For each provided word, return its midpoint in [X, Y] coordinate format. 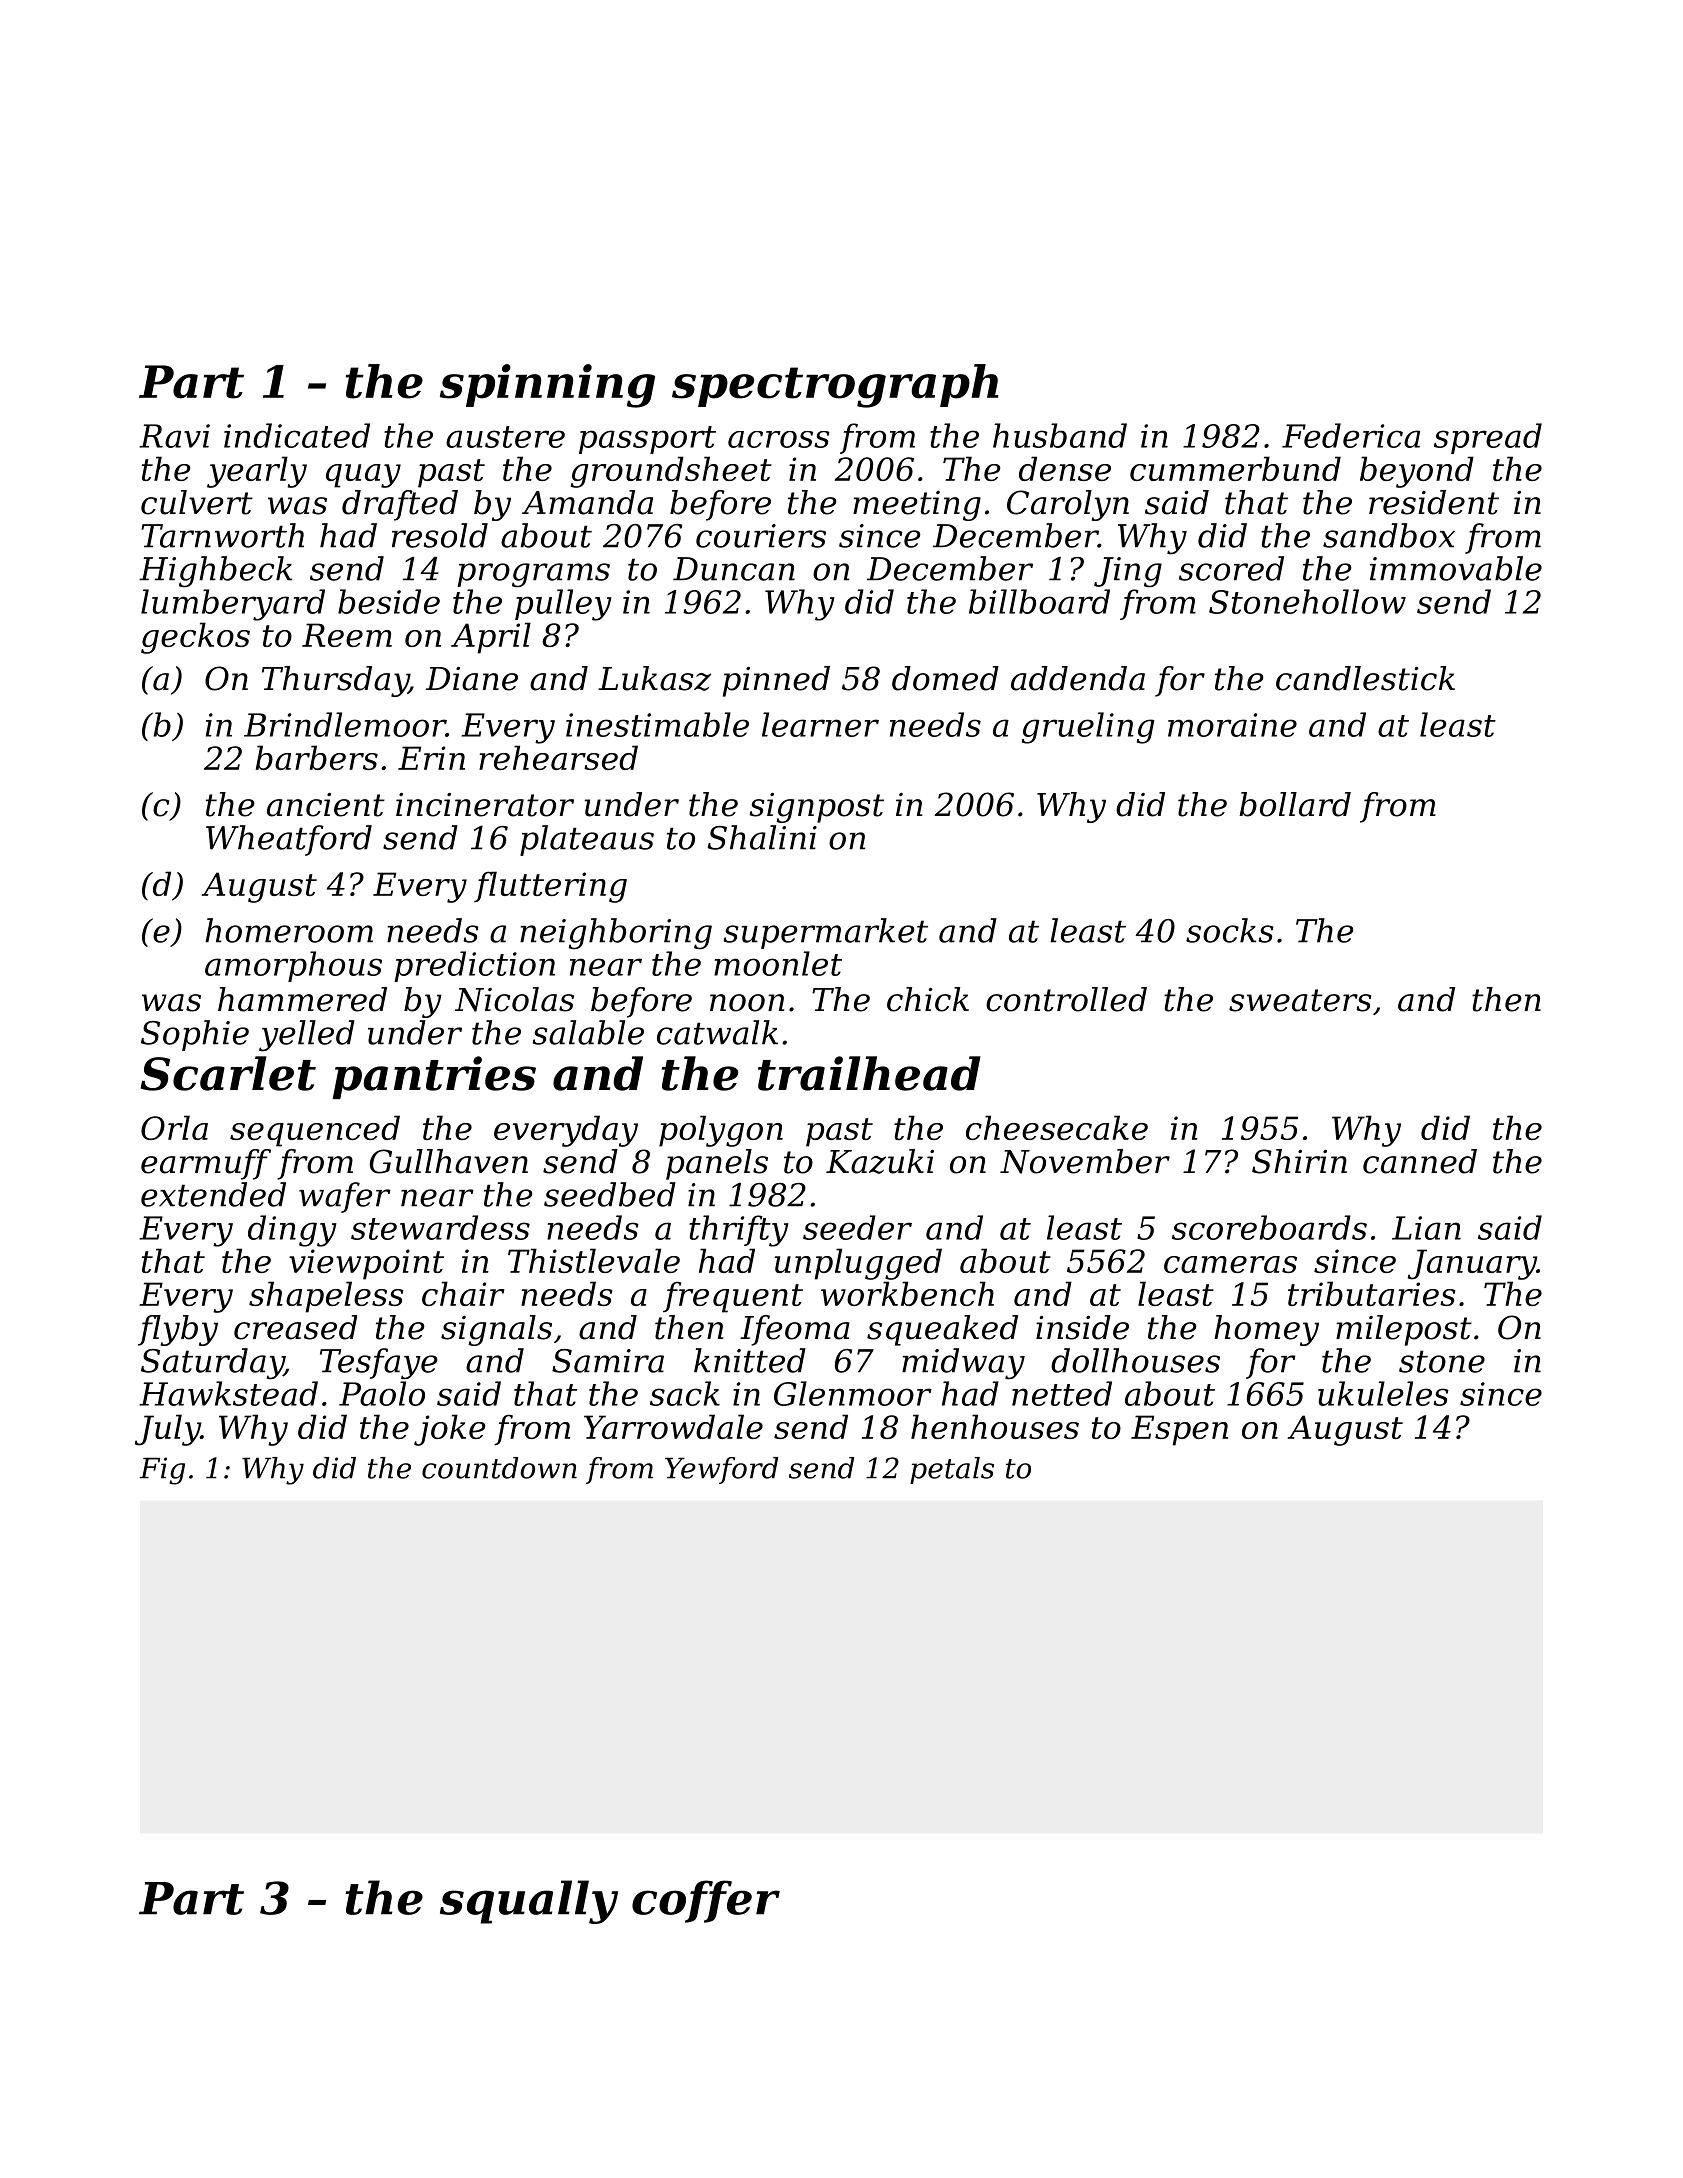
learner [820, 724]
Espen [1179, 1430]
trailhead [869, 1073]
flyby [178, 1330]
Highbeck [215, 572]
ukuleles [1383, 1393]
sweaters [1300, 1000]
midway [963, 1364]
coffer [706, 1901]
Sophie [195, 1035]
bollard [1295, 804]
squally [529, 1902]
